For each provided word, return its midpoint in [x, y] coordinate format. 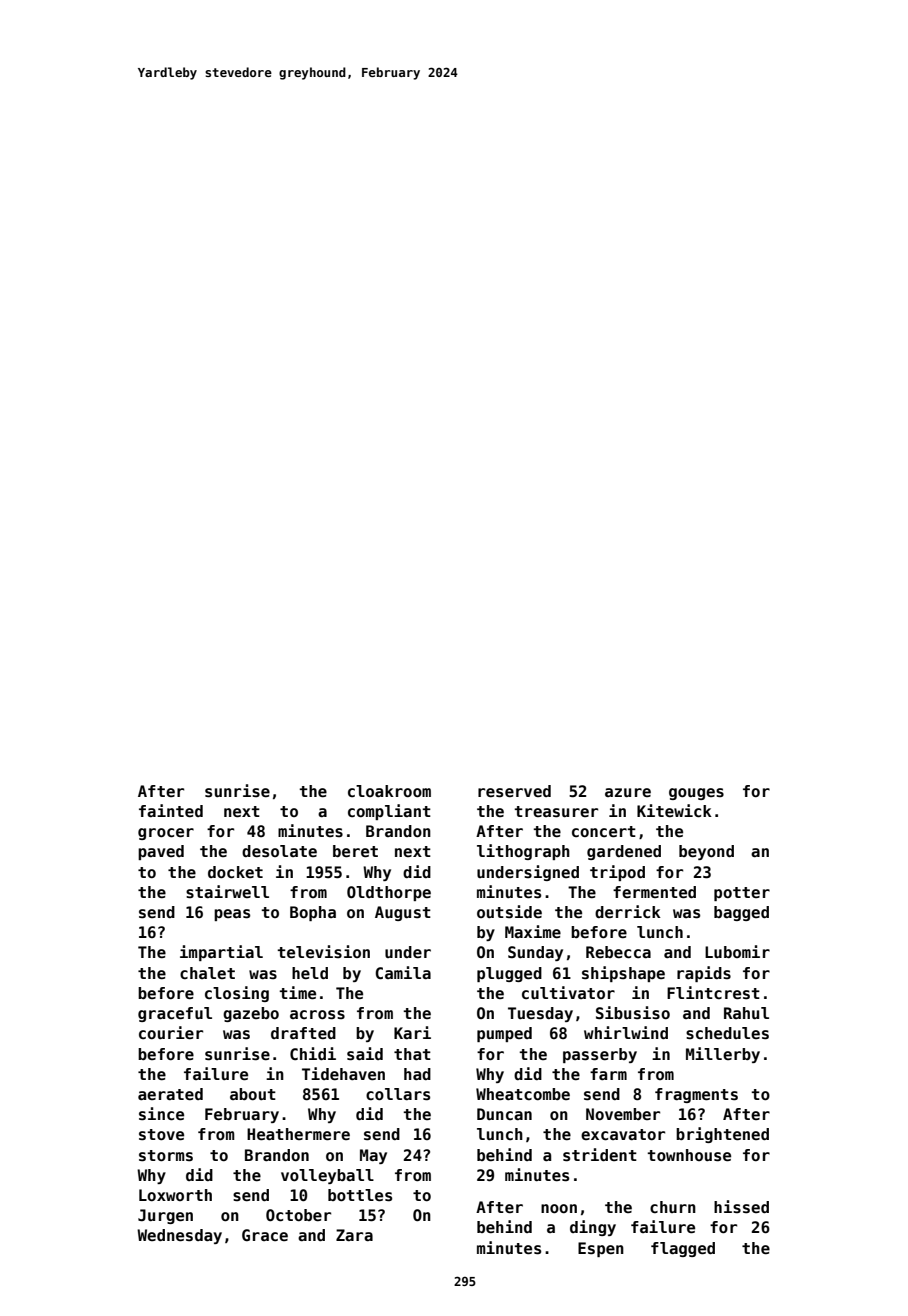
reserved [514, 791]
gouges [696, 794]
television [323, 951]
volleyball [327, 1176]
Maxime [533, 931]
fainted [171, 810]
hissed [741, 1207]
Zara [354, 1235]
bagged [741, 913]
